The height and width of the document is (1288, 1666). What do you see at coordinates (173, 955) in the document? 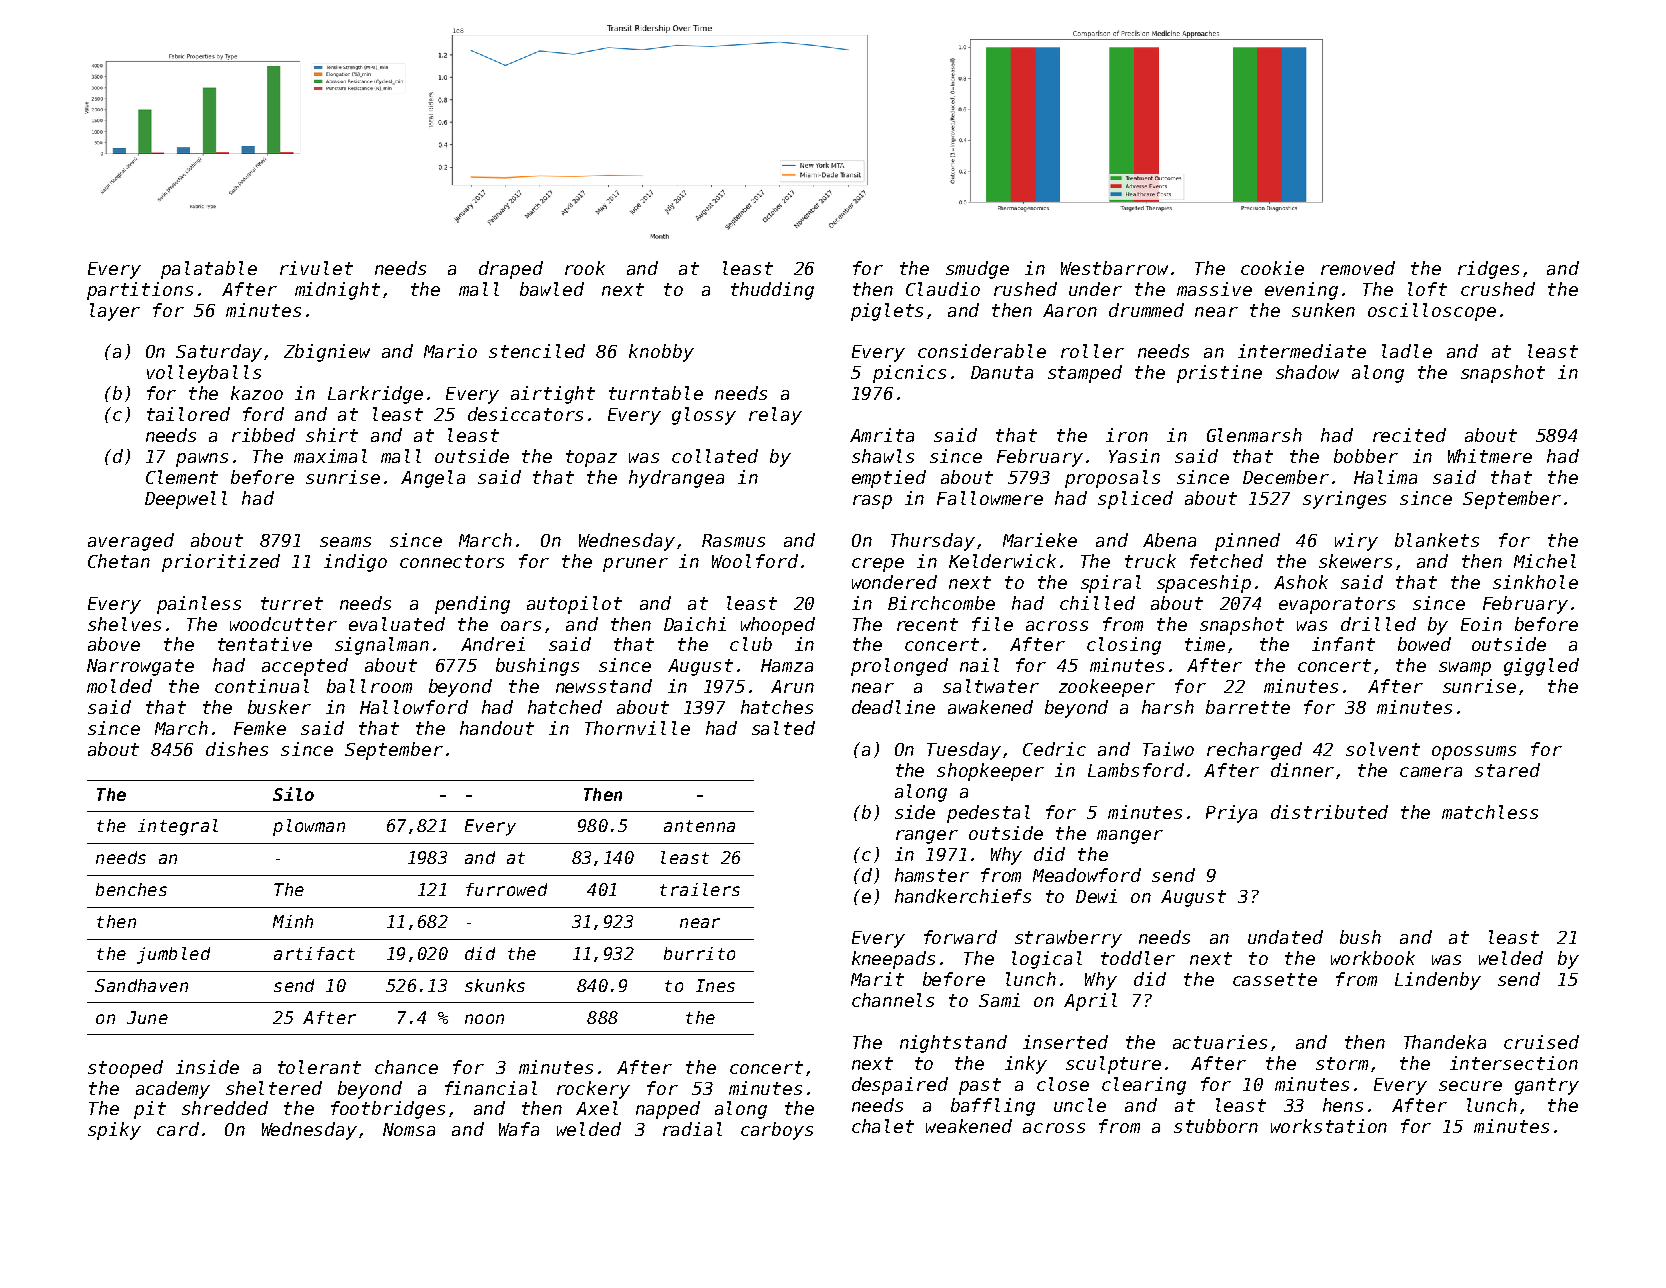
I see `jumbled` at bounding box center [173, 955].
